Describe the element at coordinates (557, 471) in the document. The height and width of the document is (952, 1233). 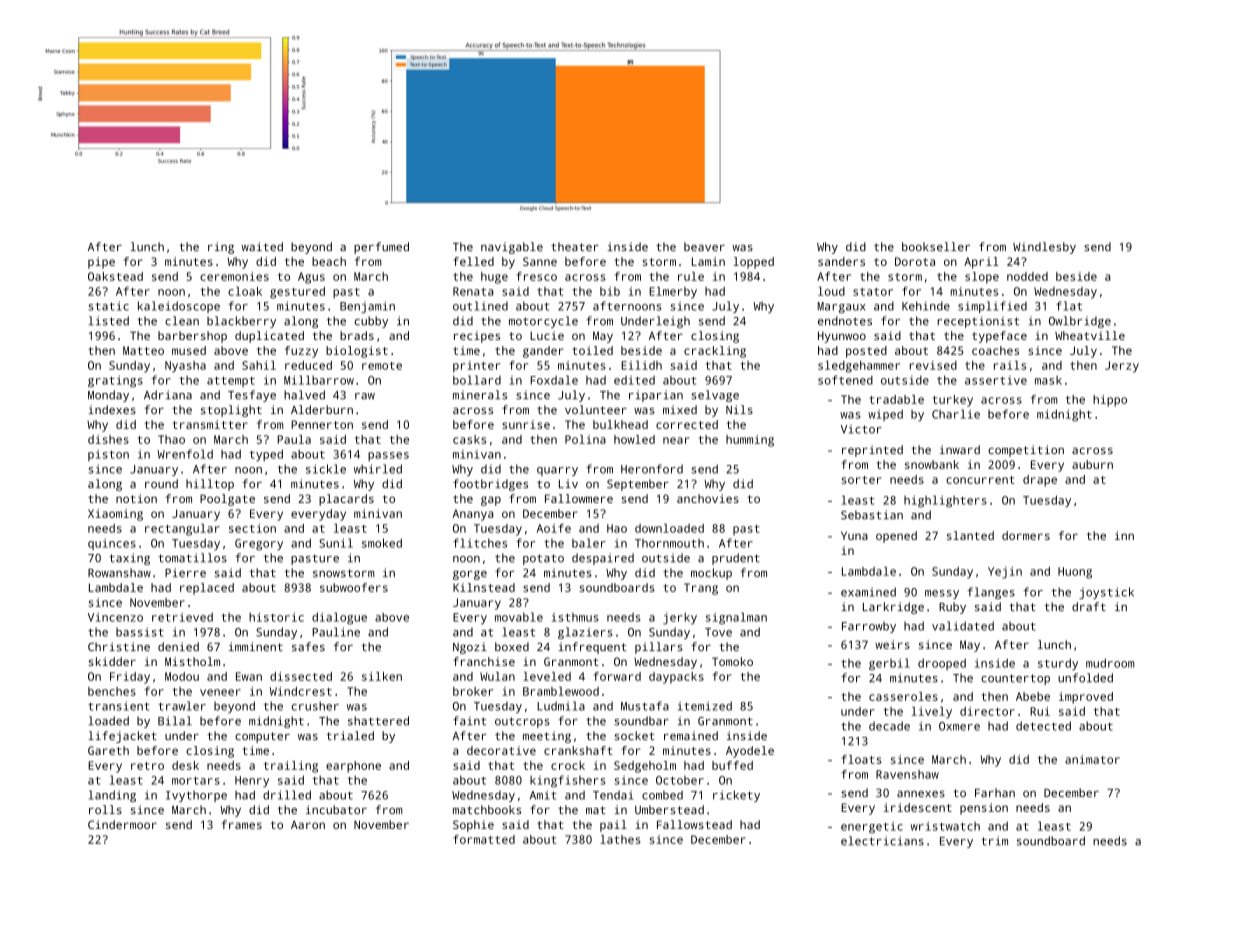
I see `quarry` at that location.
